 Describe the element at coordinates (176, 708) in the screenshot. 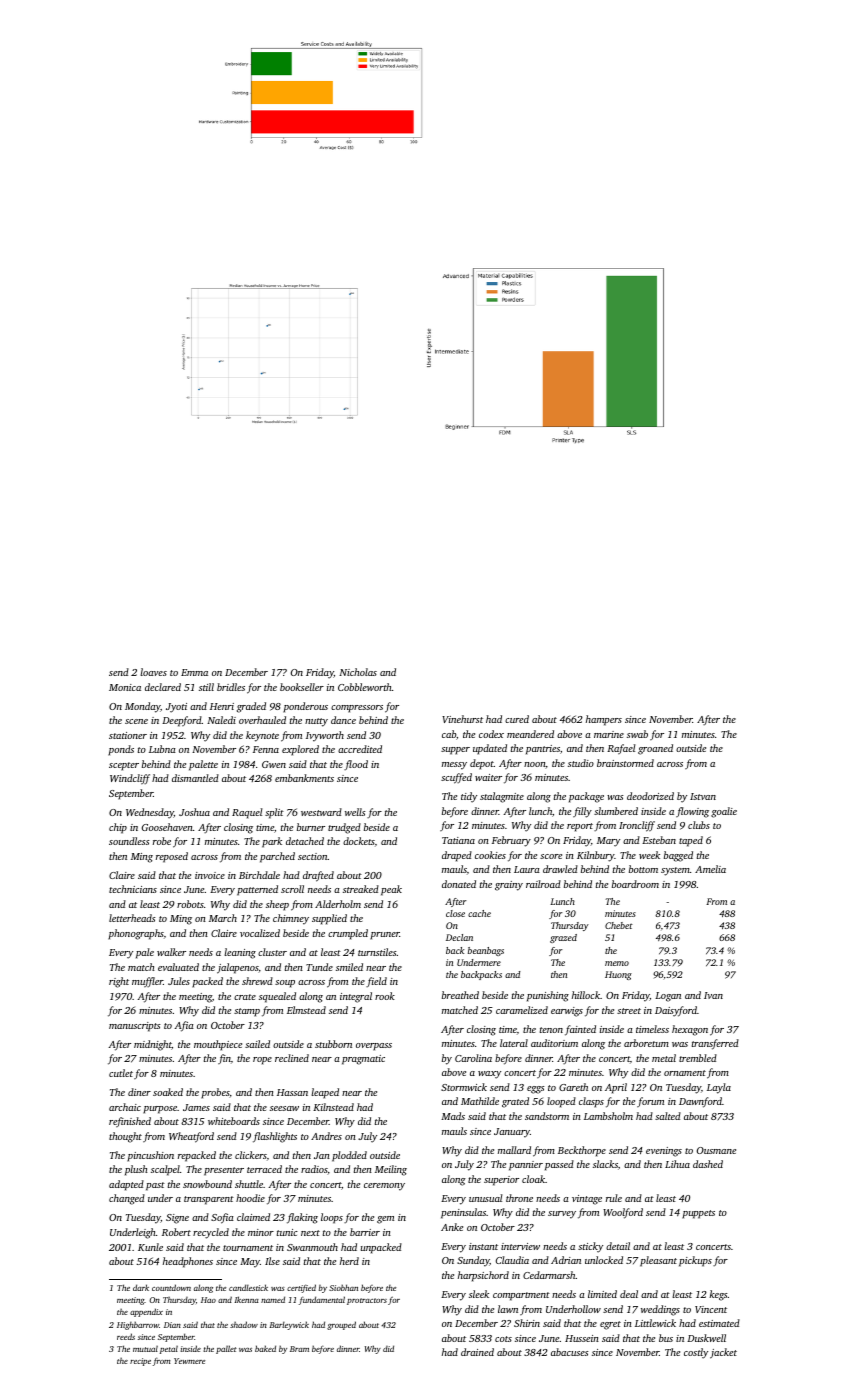

I see `Jyoti` at that location.
